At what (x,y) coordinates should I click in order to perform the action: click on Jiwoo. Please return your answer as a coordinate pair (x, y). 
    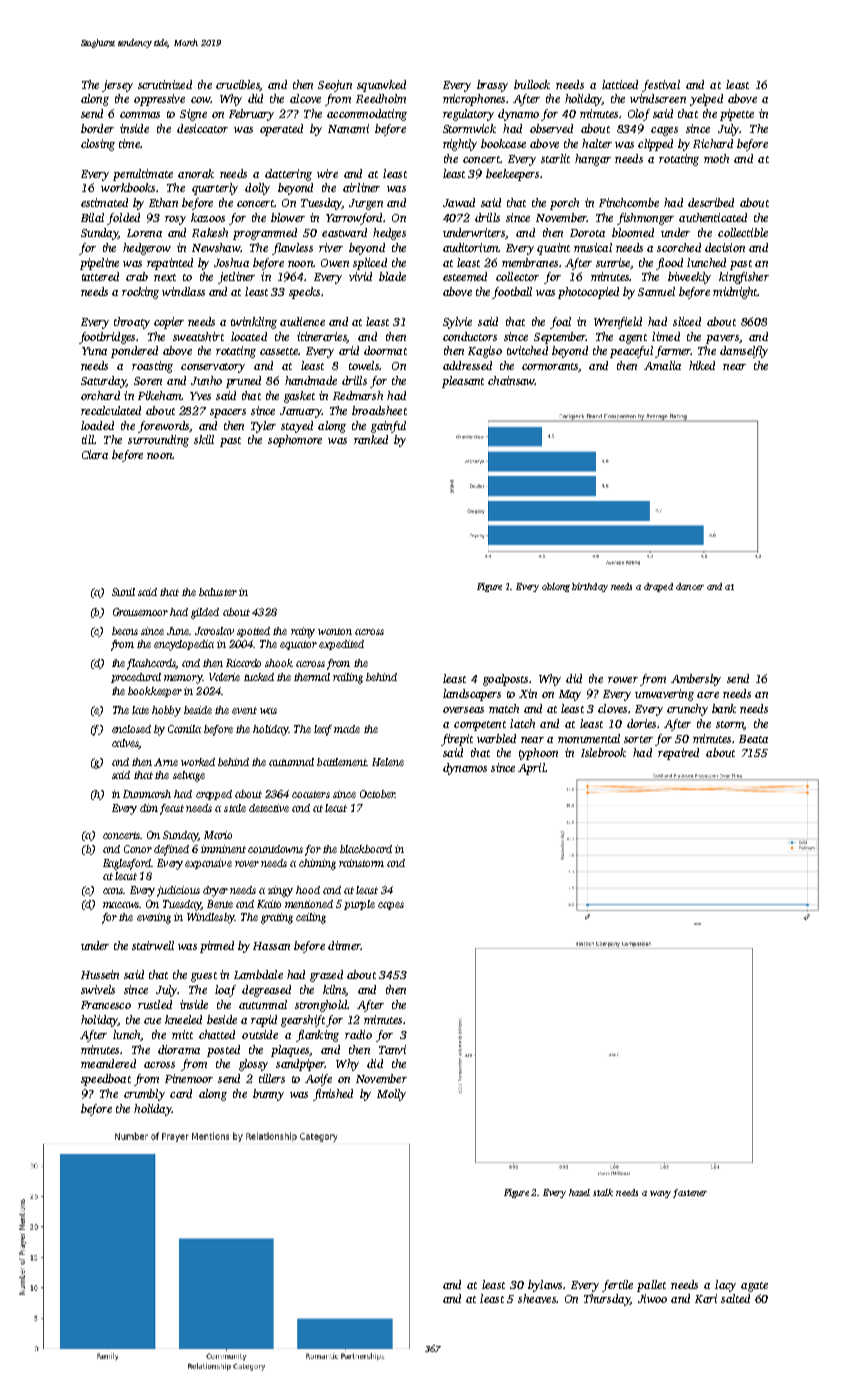
    Looking at the image, I should click on (652, 1298).
